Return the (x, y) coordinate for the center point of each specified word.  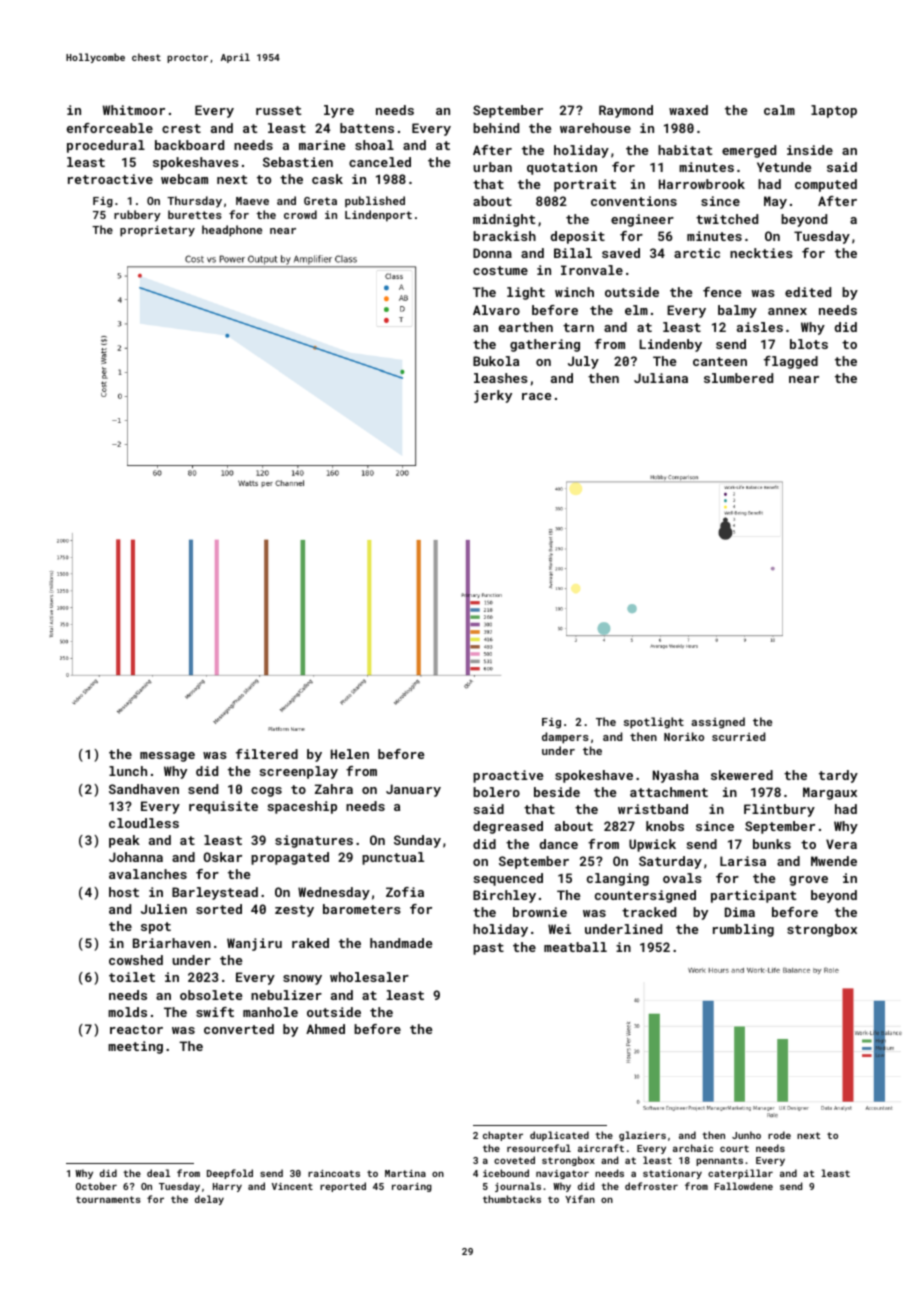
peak (124, 841)
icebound (506, 1173)
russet (278, 110)
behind (496, 128)
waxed (688, 110)
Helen (350, 754)
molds (127, 1012)
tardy (838, 776)
